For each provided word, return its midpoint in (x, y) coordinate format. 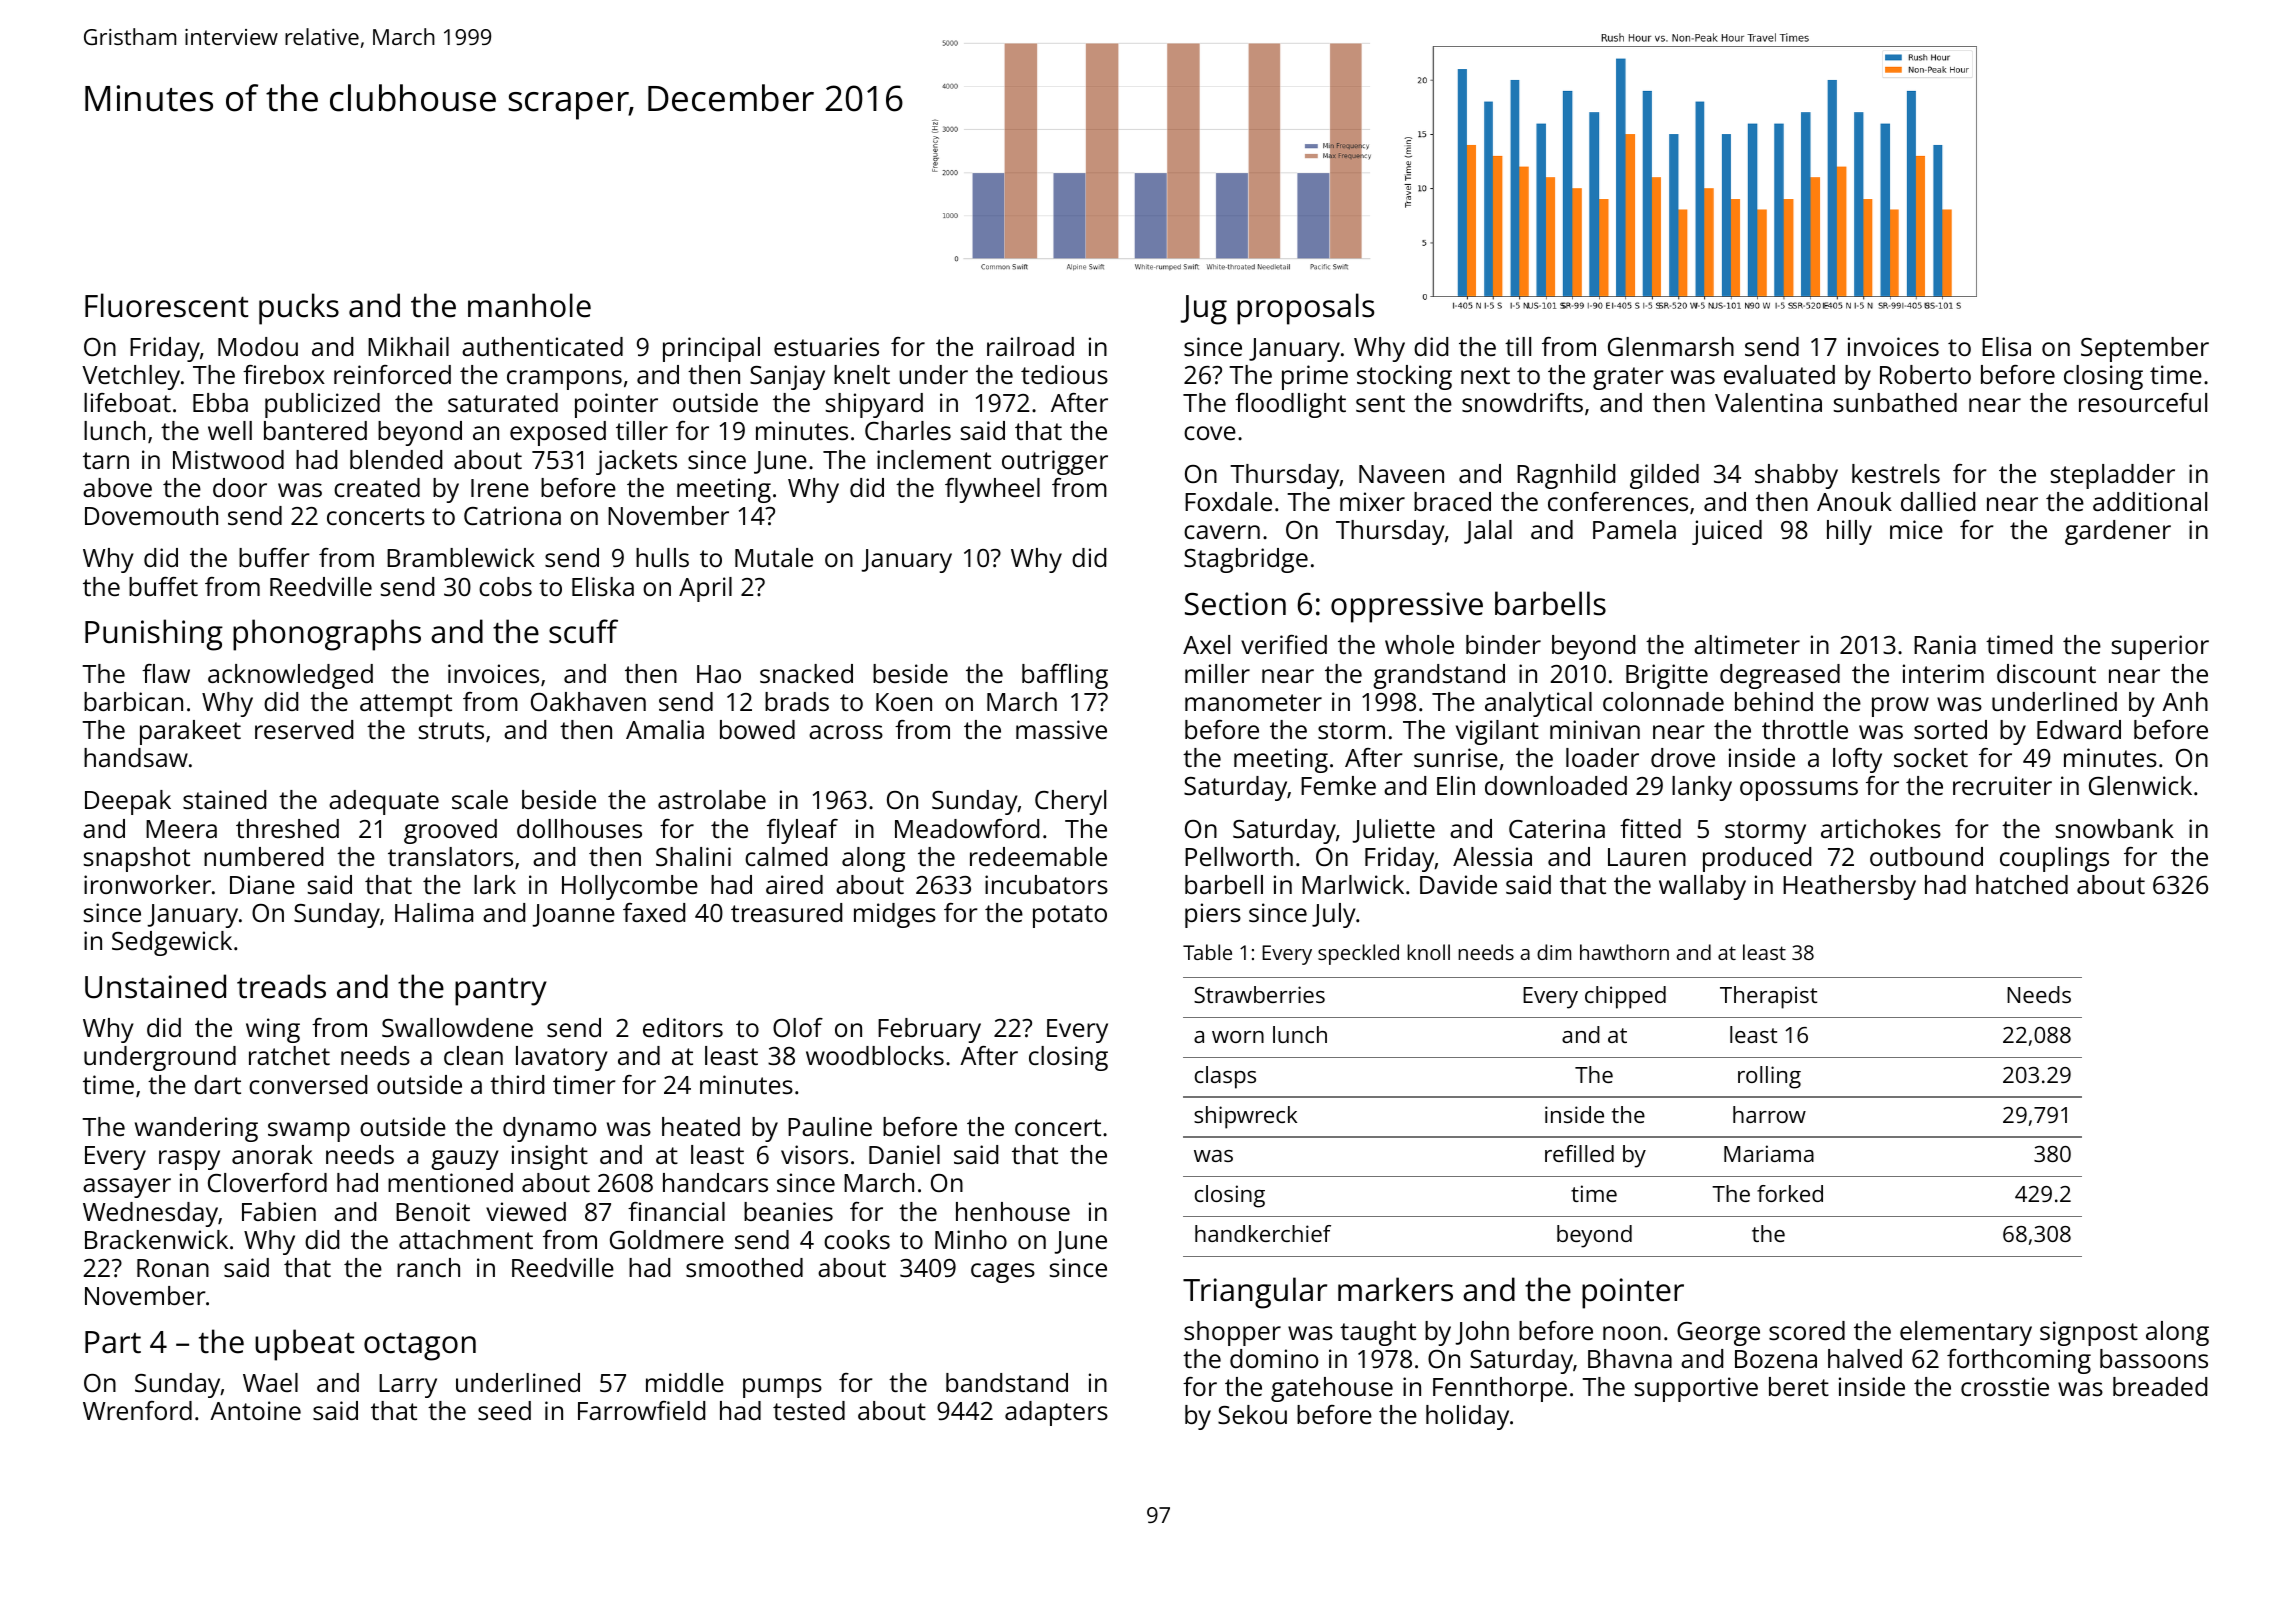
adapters (1056, 1413)
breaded (2160, 1386)
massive (1061, 729)
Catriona (512, 515)
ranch (428, 1267)
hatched (2022, 884)
